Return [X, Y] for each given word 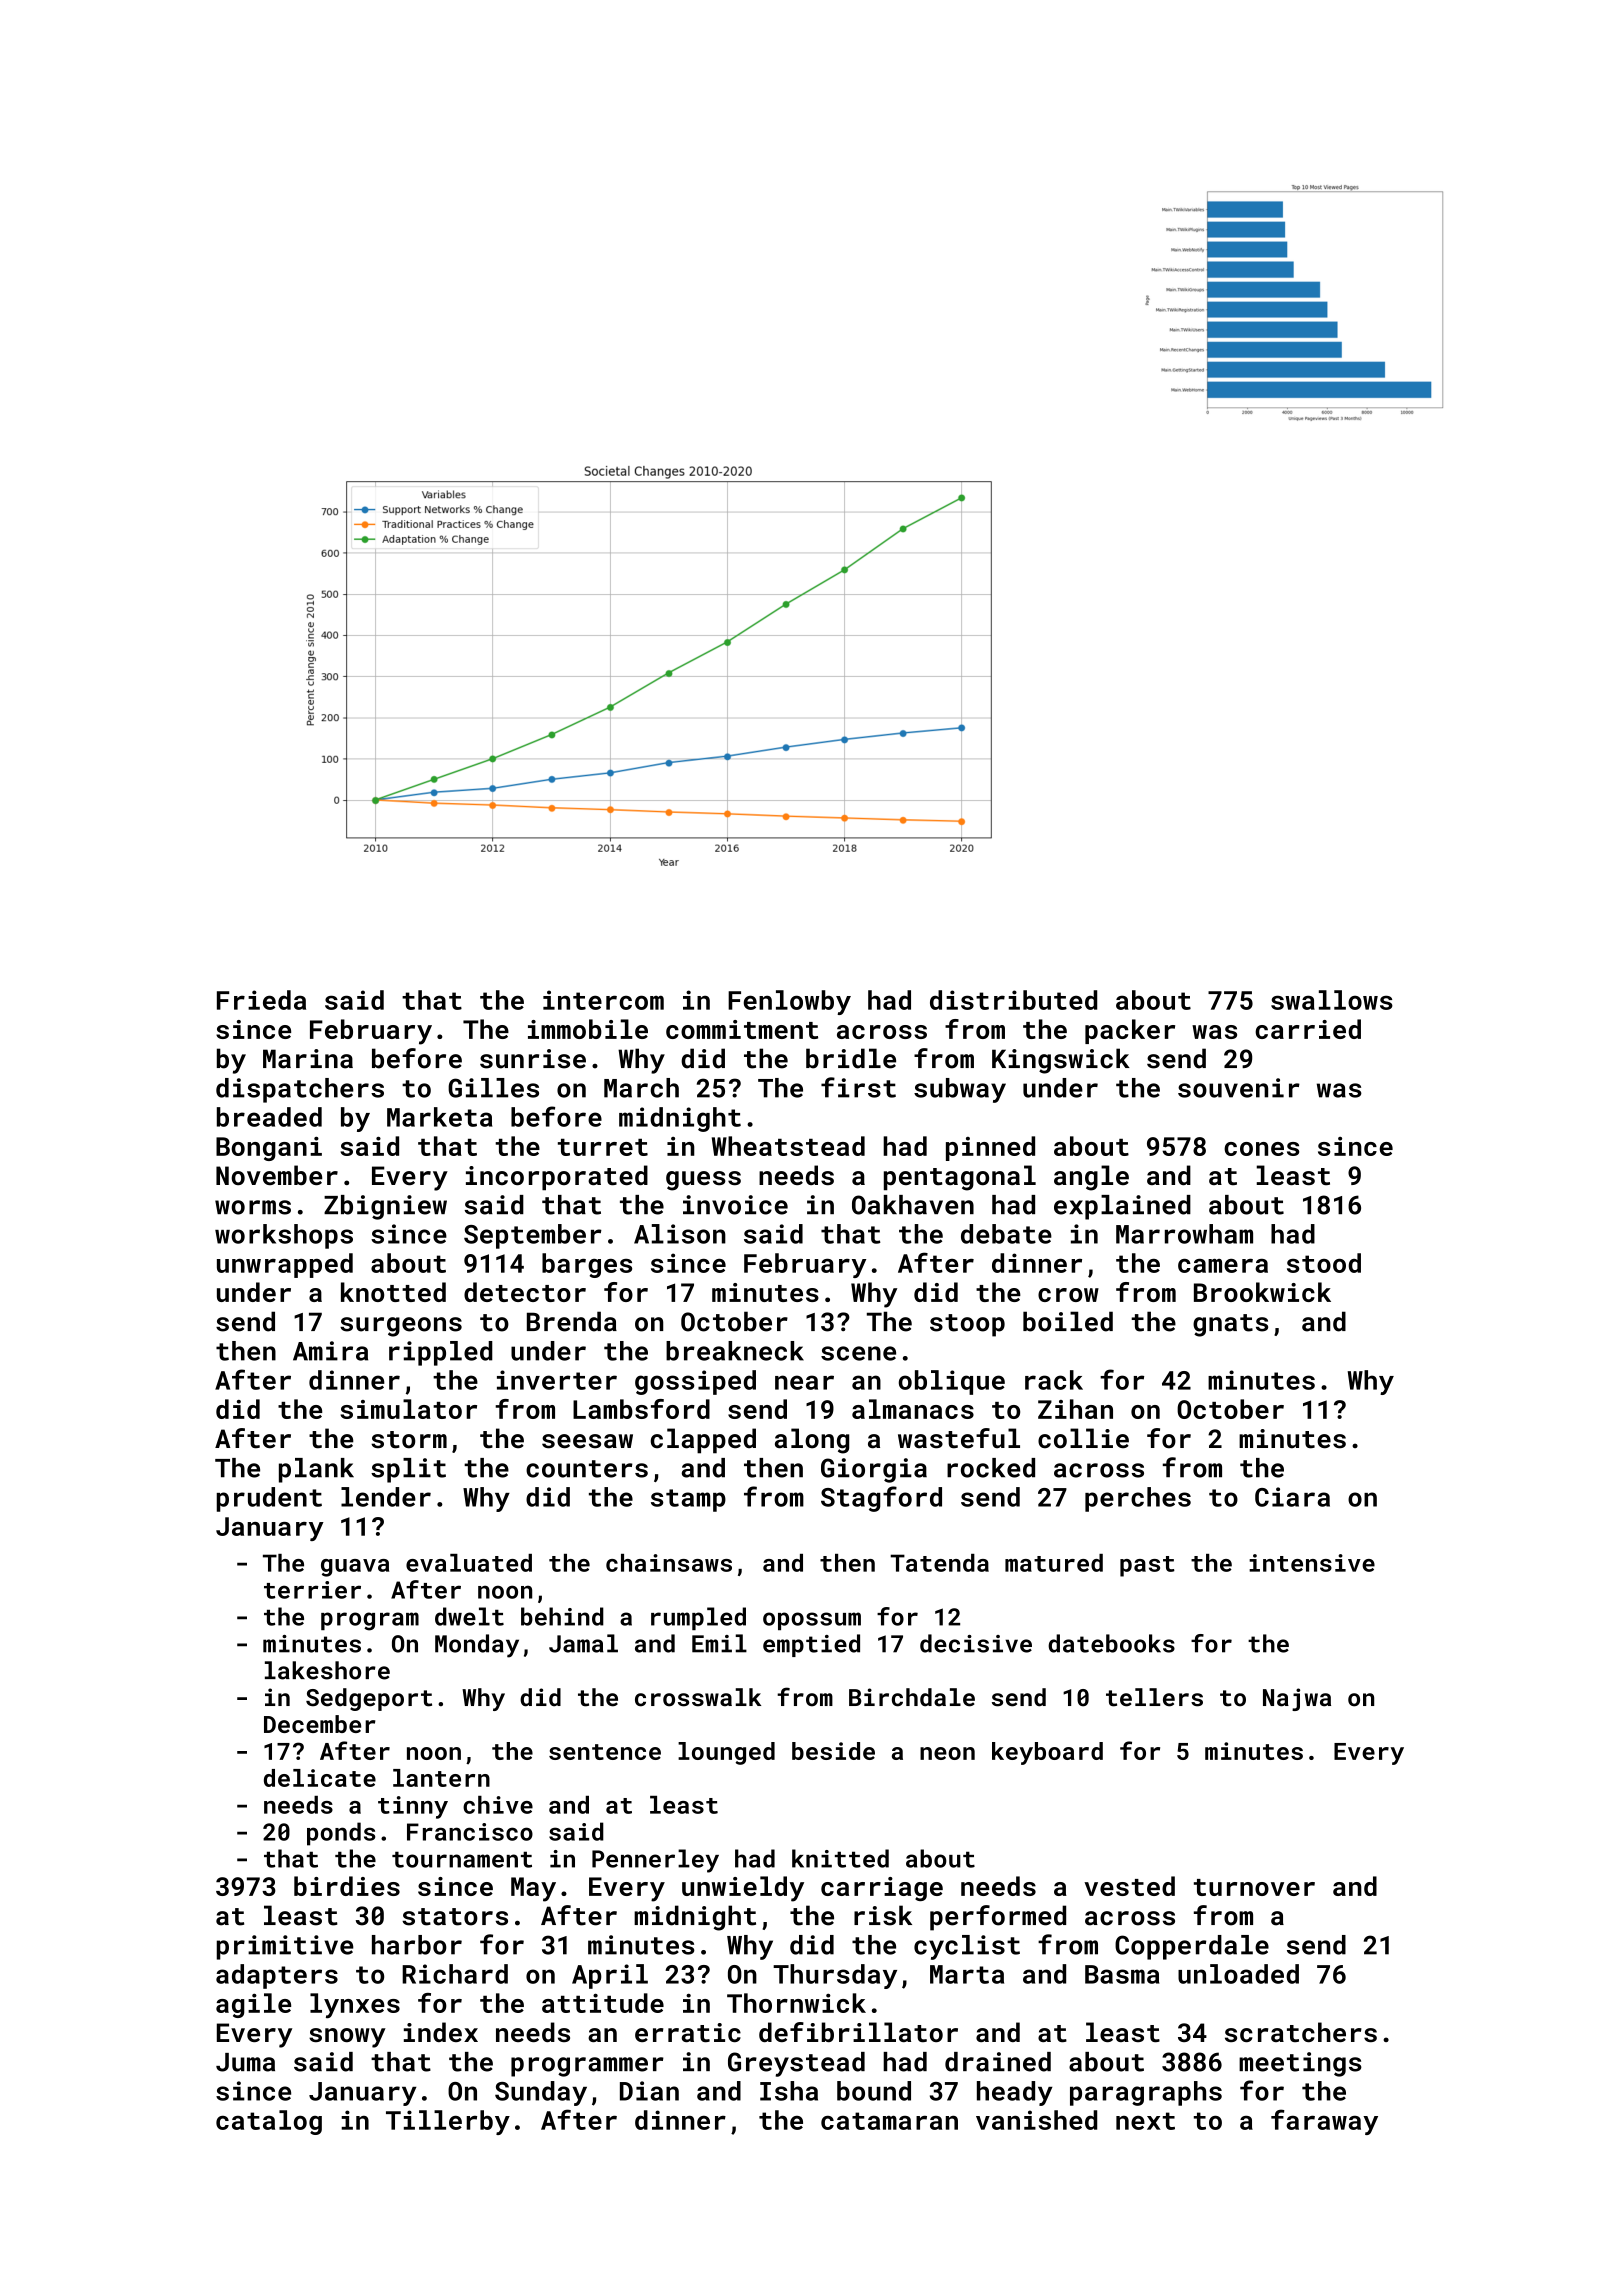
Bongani [269, 1149]
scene [858, 1353]
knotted [393, 1292]
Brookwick [1262, 1292]
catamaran [889, 2121]
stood [1324, 1263]
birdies [347, 1886]
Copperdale [1192, 1947]
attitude [603, 2003]
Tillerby [448, 2122]
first [858, 1087]
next [1145, 2121]
